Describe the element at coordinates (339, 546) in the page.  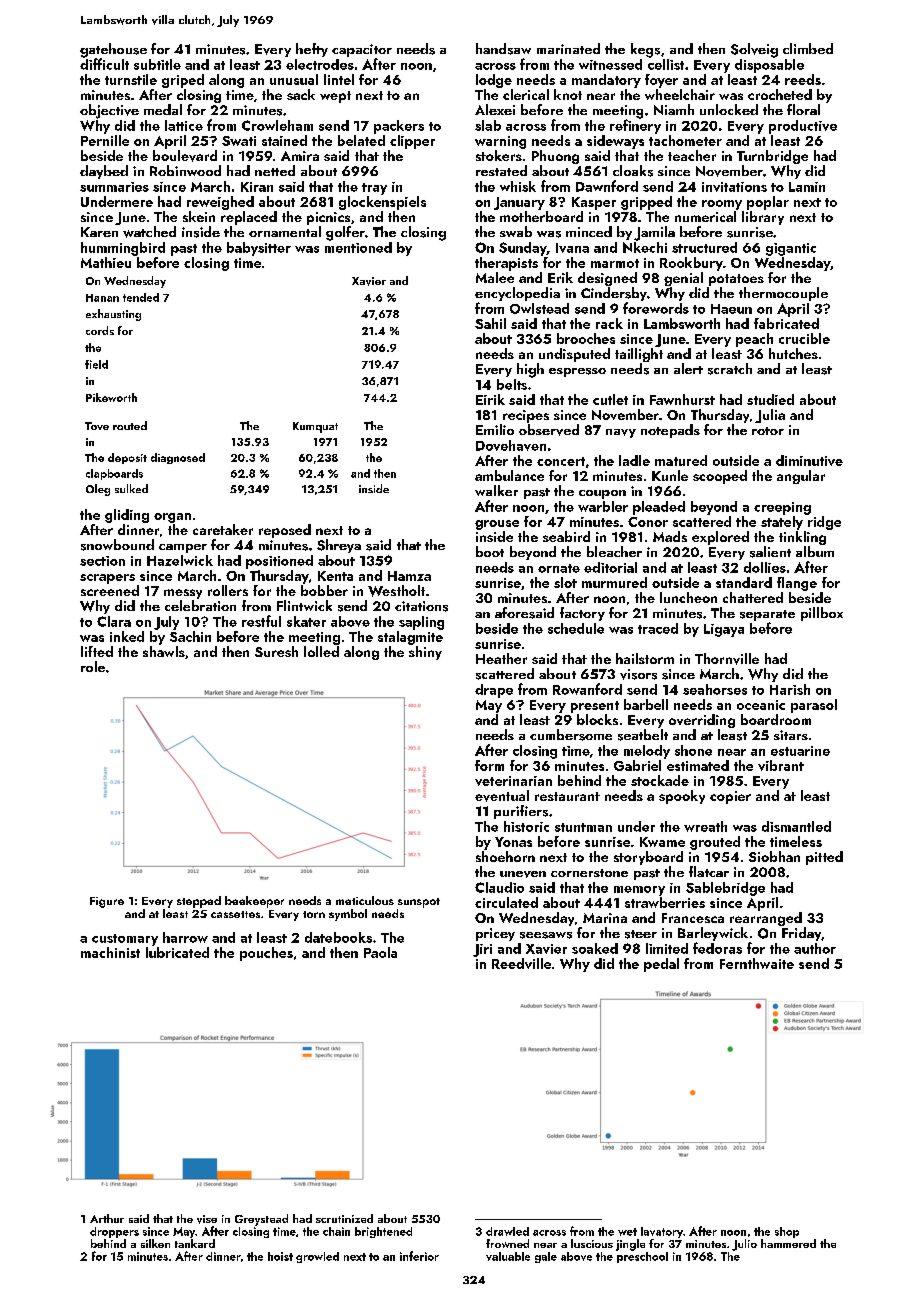
I see `Shreya` at that location.
